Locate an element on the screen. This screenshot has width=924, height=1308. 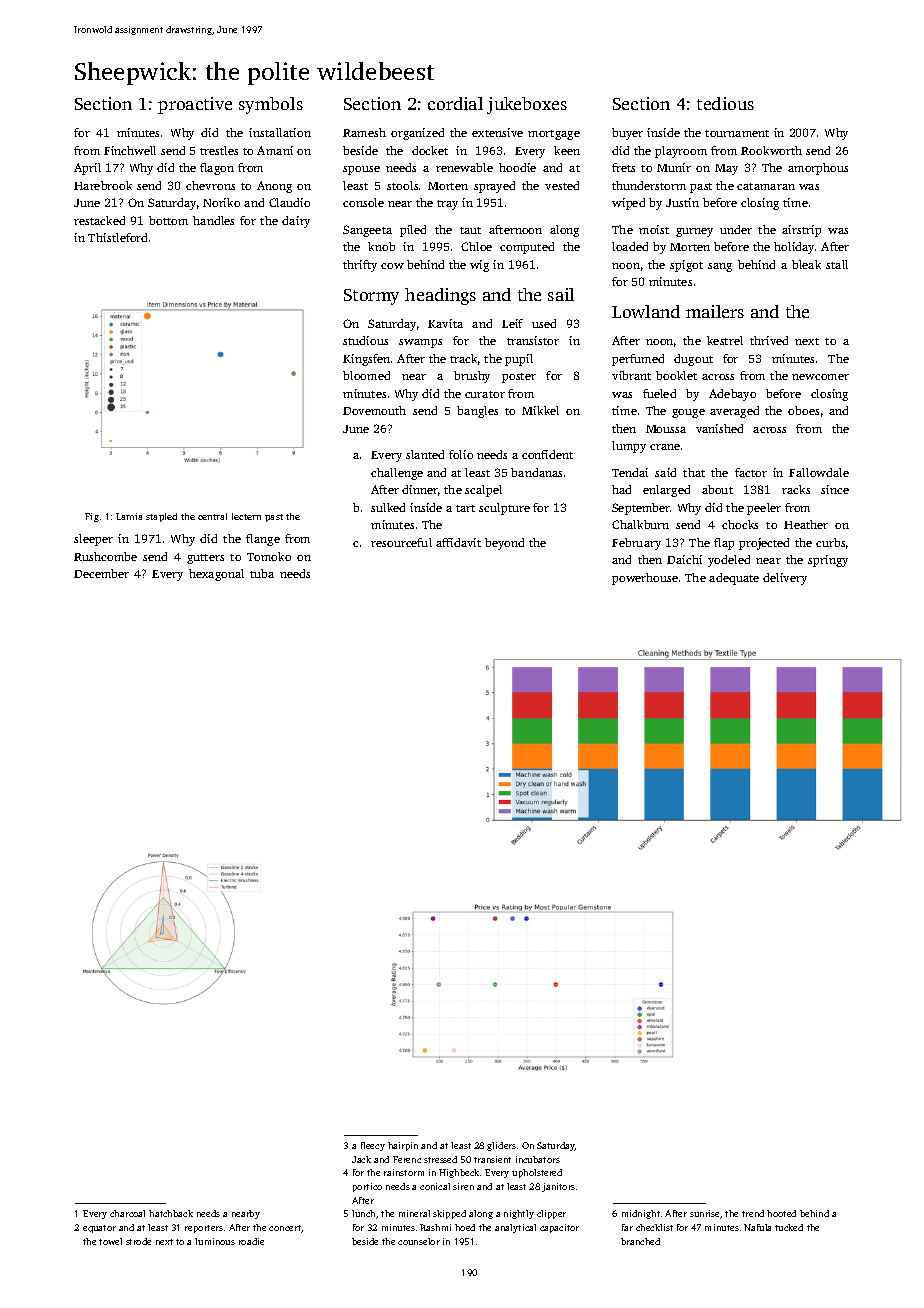
hairpin is located at coordinates (403, 1146).
